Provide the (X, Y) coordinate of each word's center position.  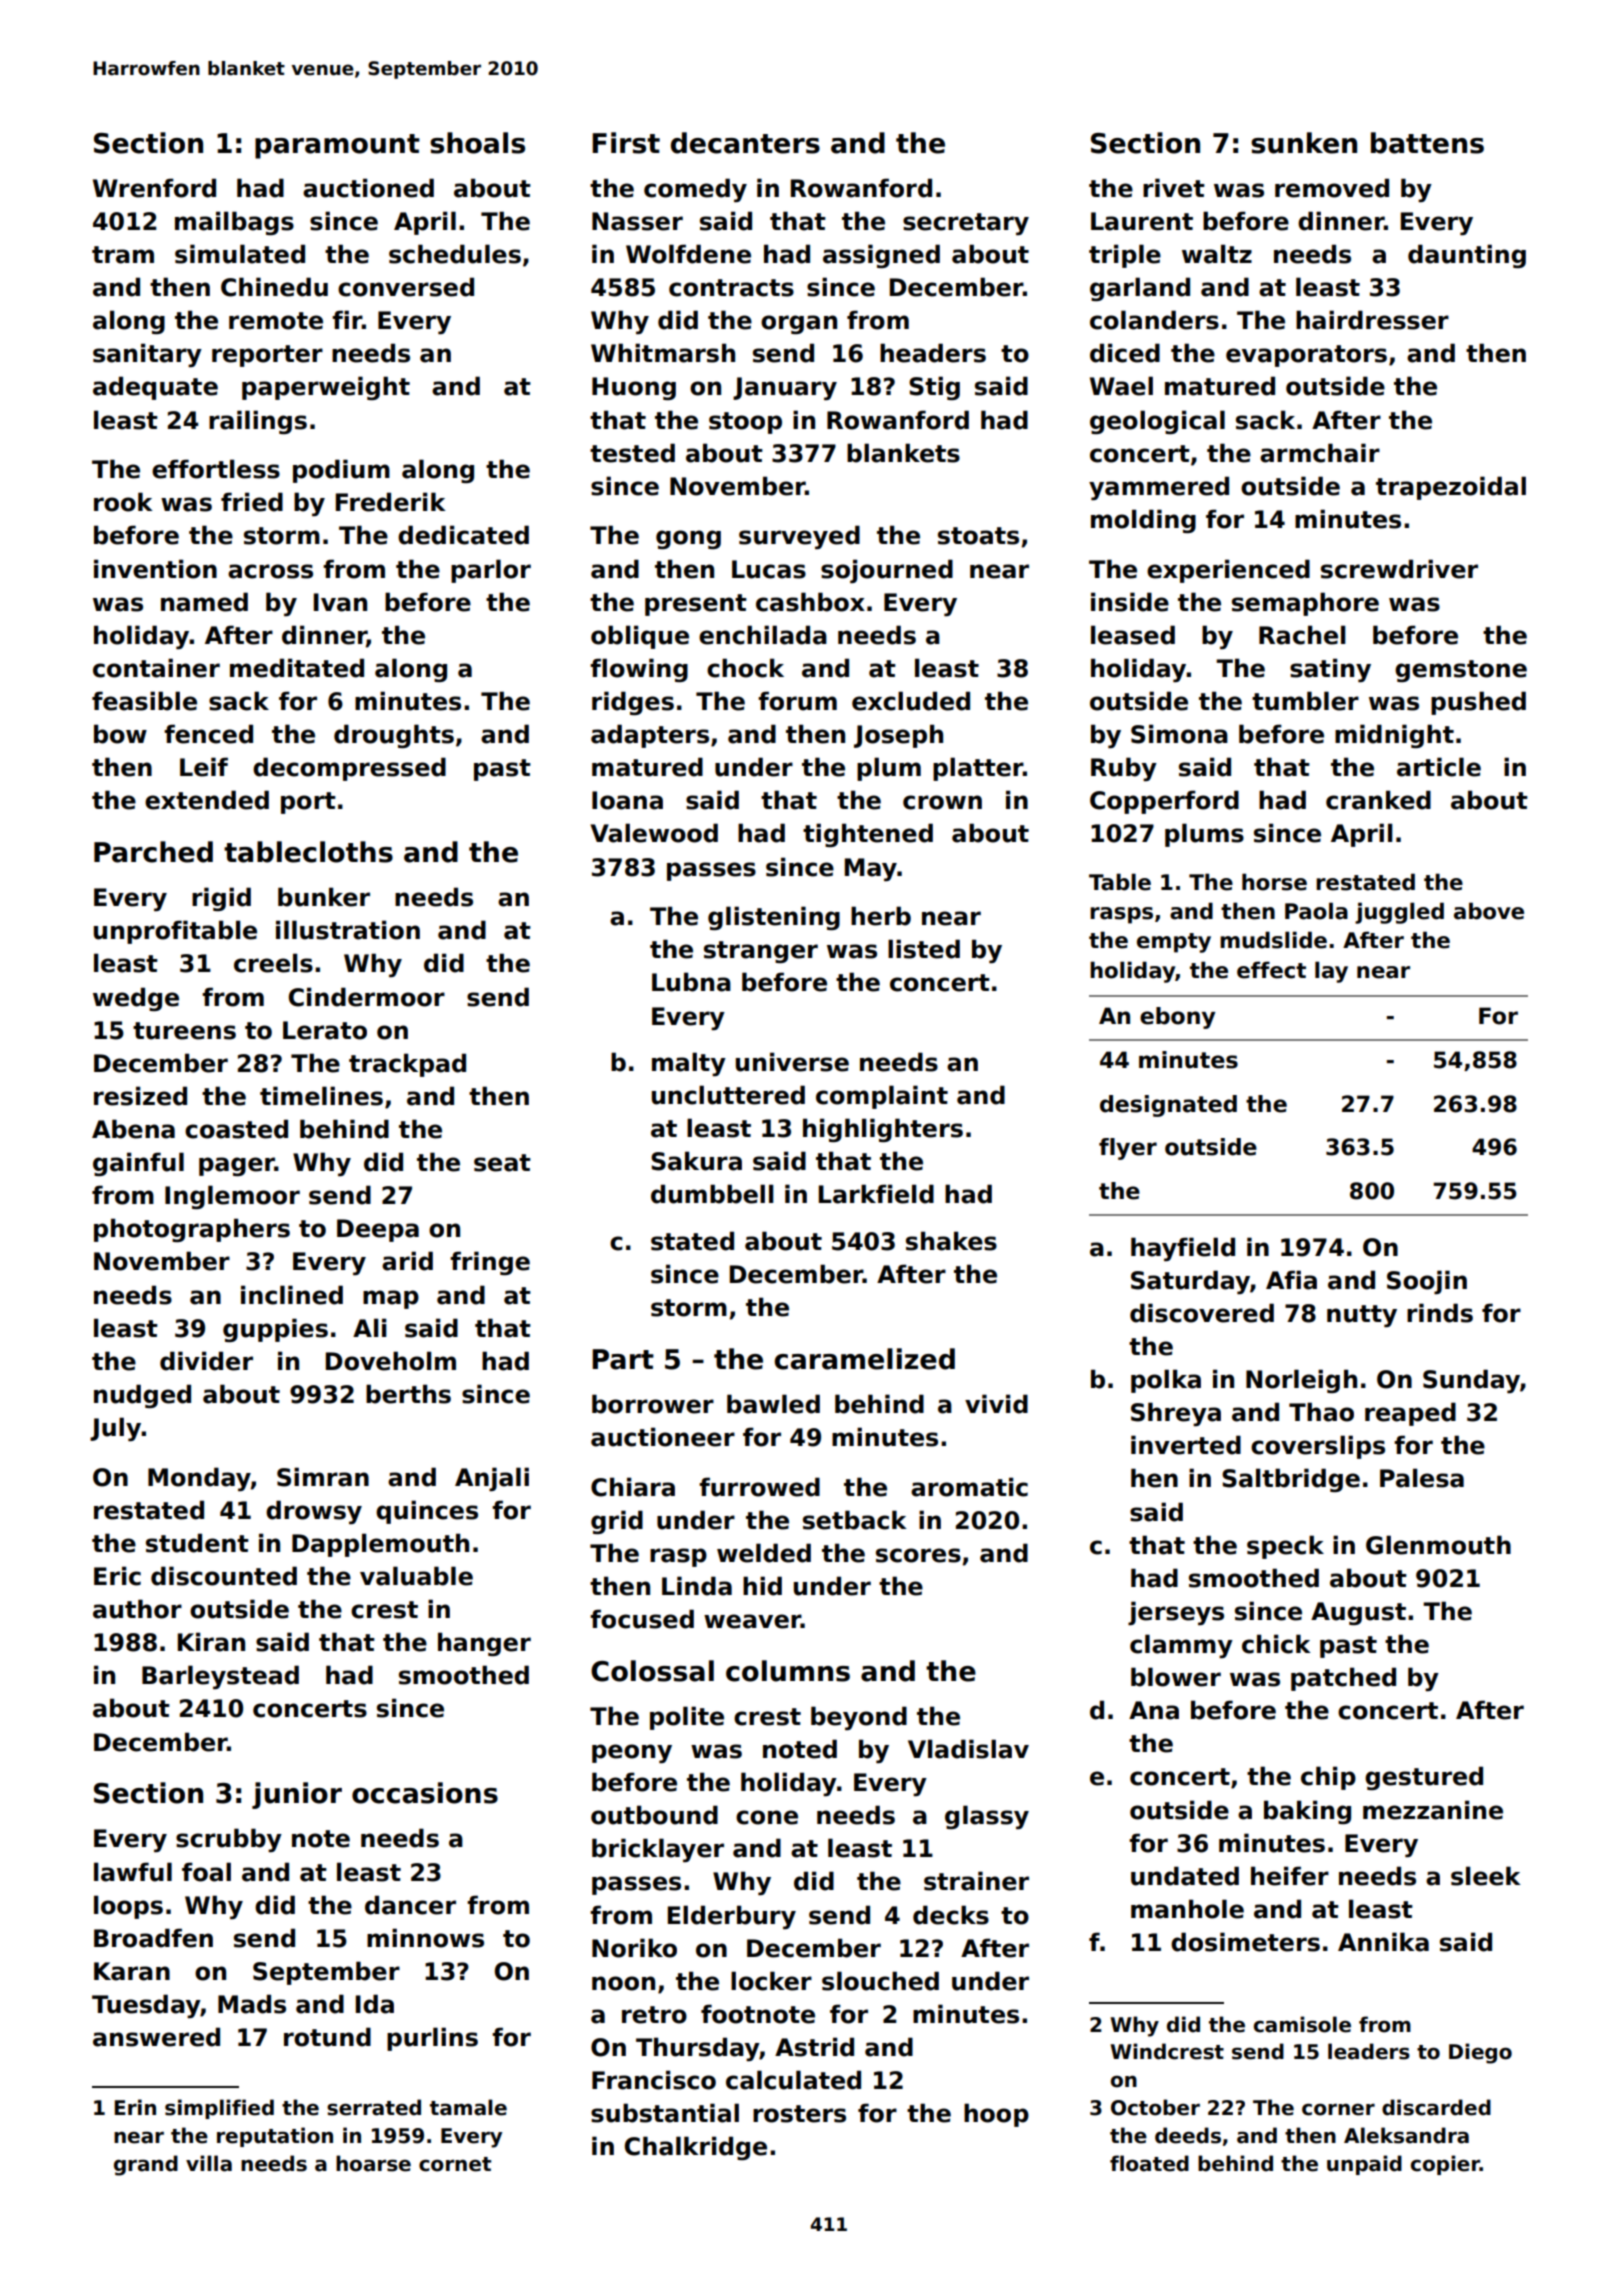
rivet (1174, 188)
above (1489, 911)
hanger (484, 1644)
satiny (1330, 670)
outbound (654, 1815)
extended (207, 800)
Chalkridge (696, 2148)
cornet (455, 2164)
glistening (774, 918)
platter (978, 769)
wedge (136, 999)
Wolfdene (688, 254)
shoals (477, 143)
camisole (1302, 2024)
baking (1307, 1812)
